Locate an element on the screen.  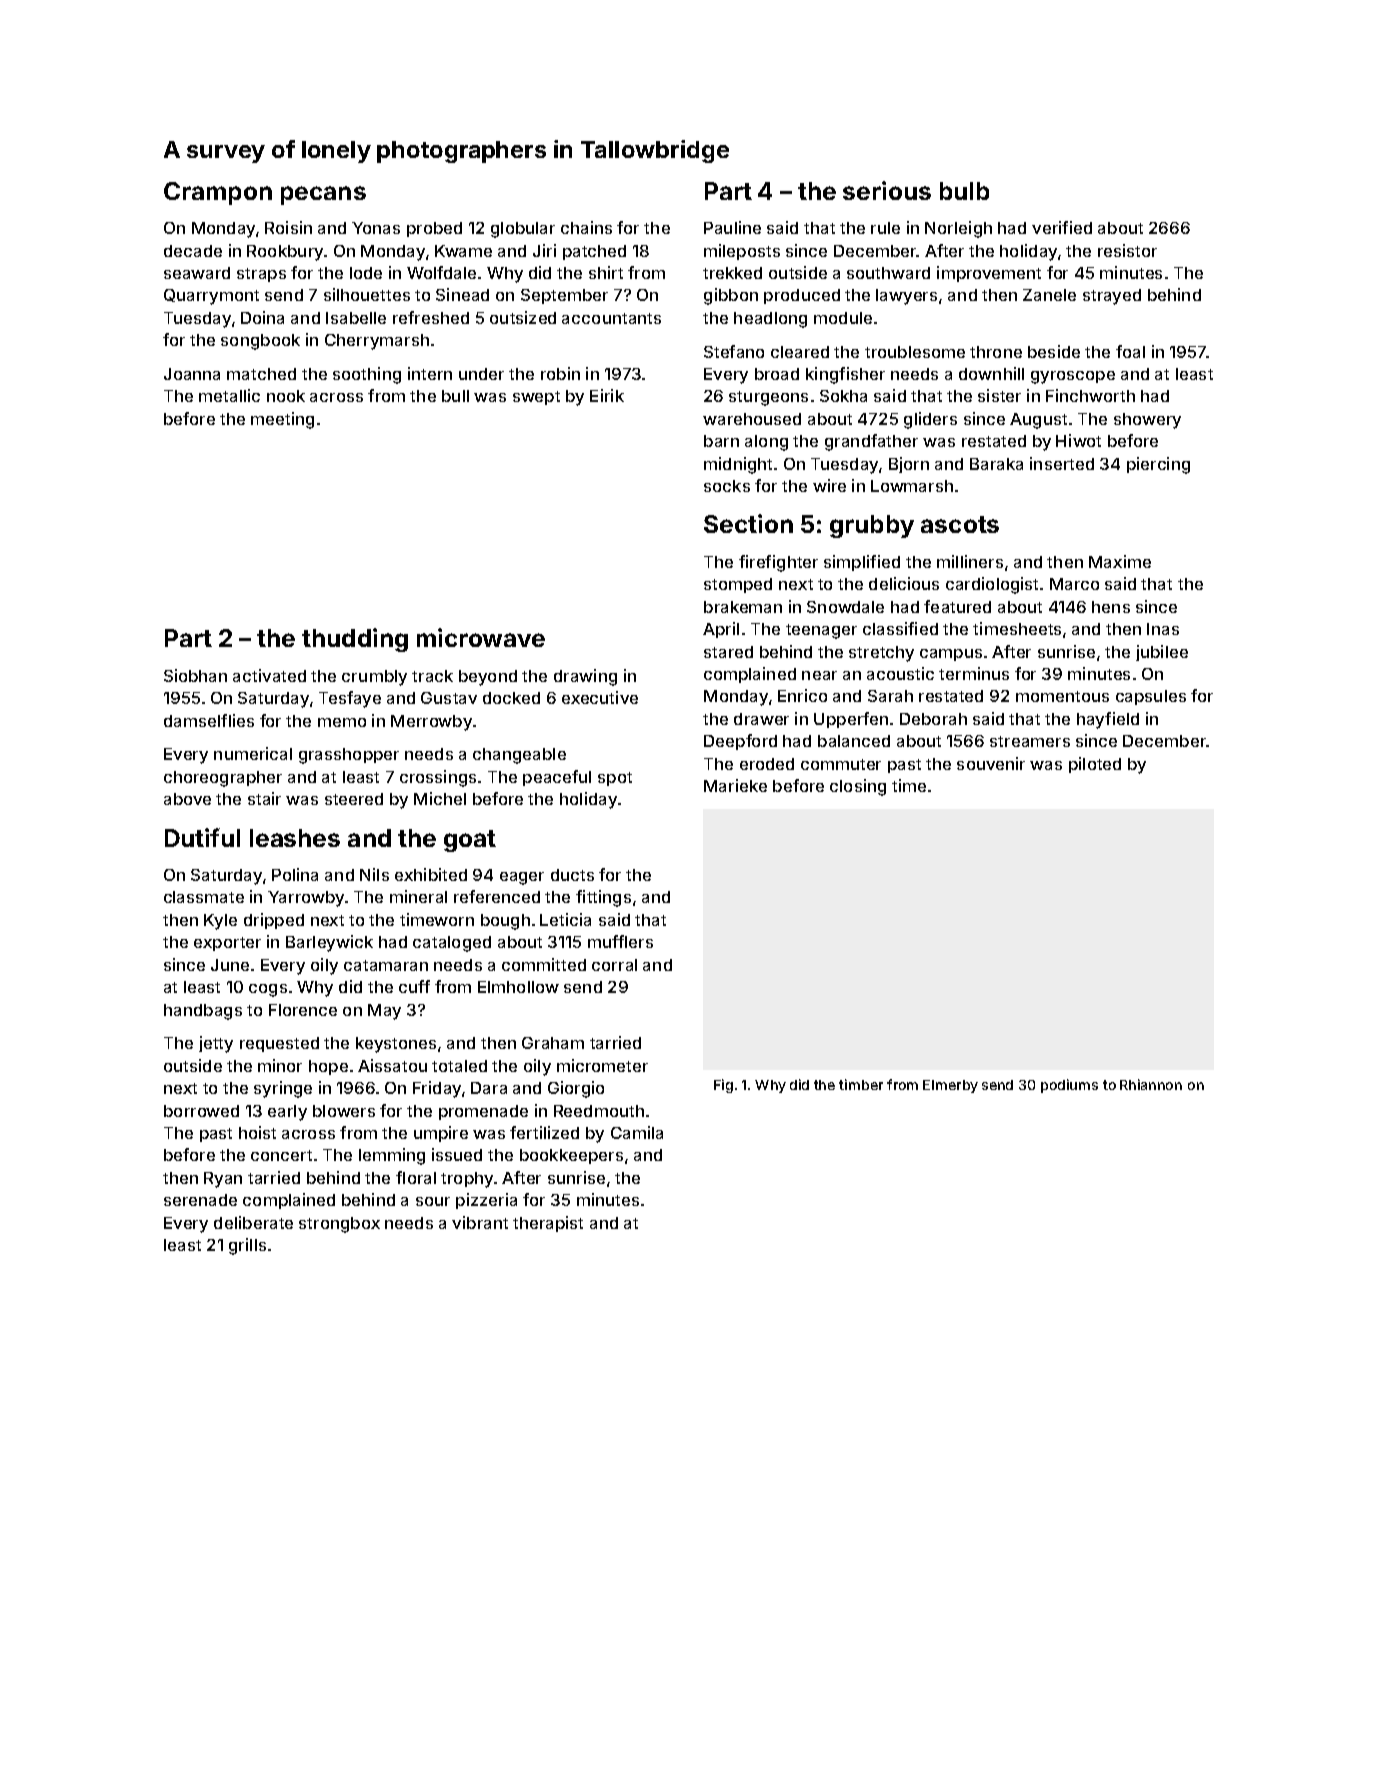
crossings is located at coordinates (438, 778).
